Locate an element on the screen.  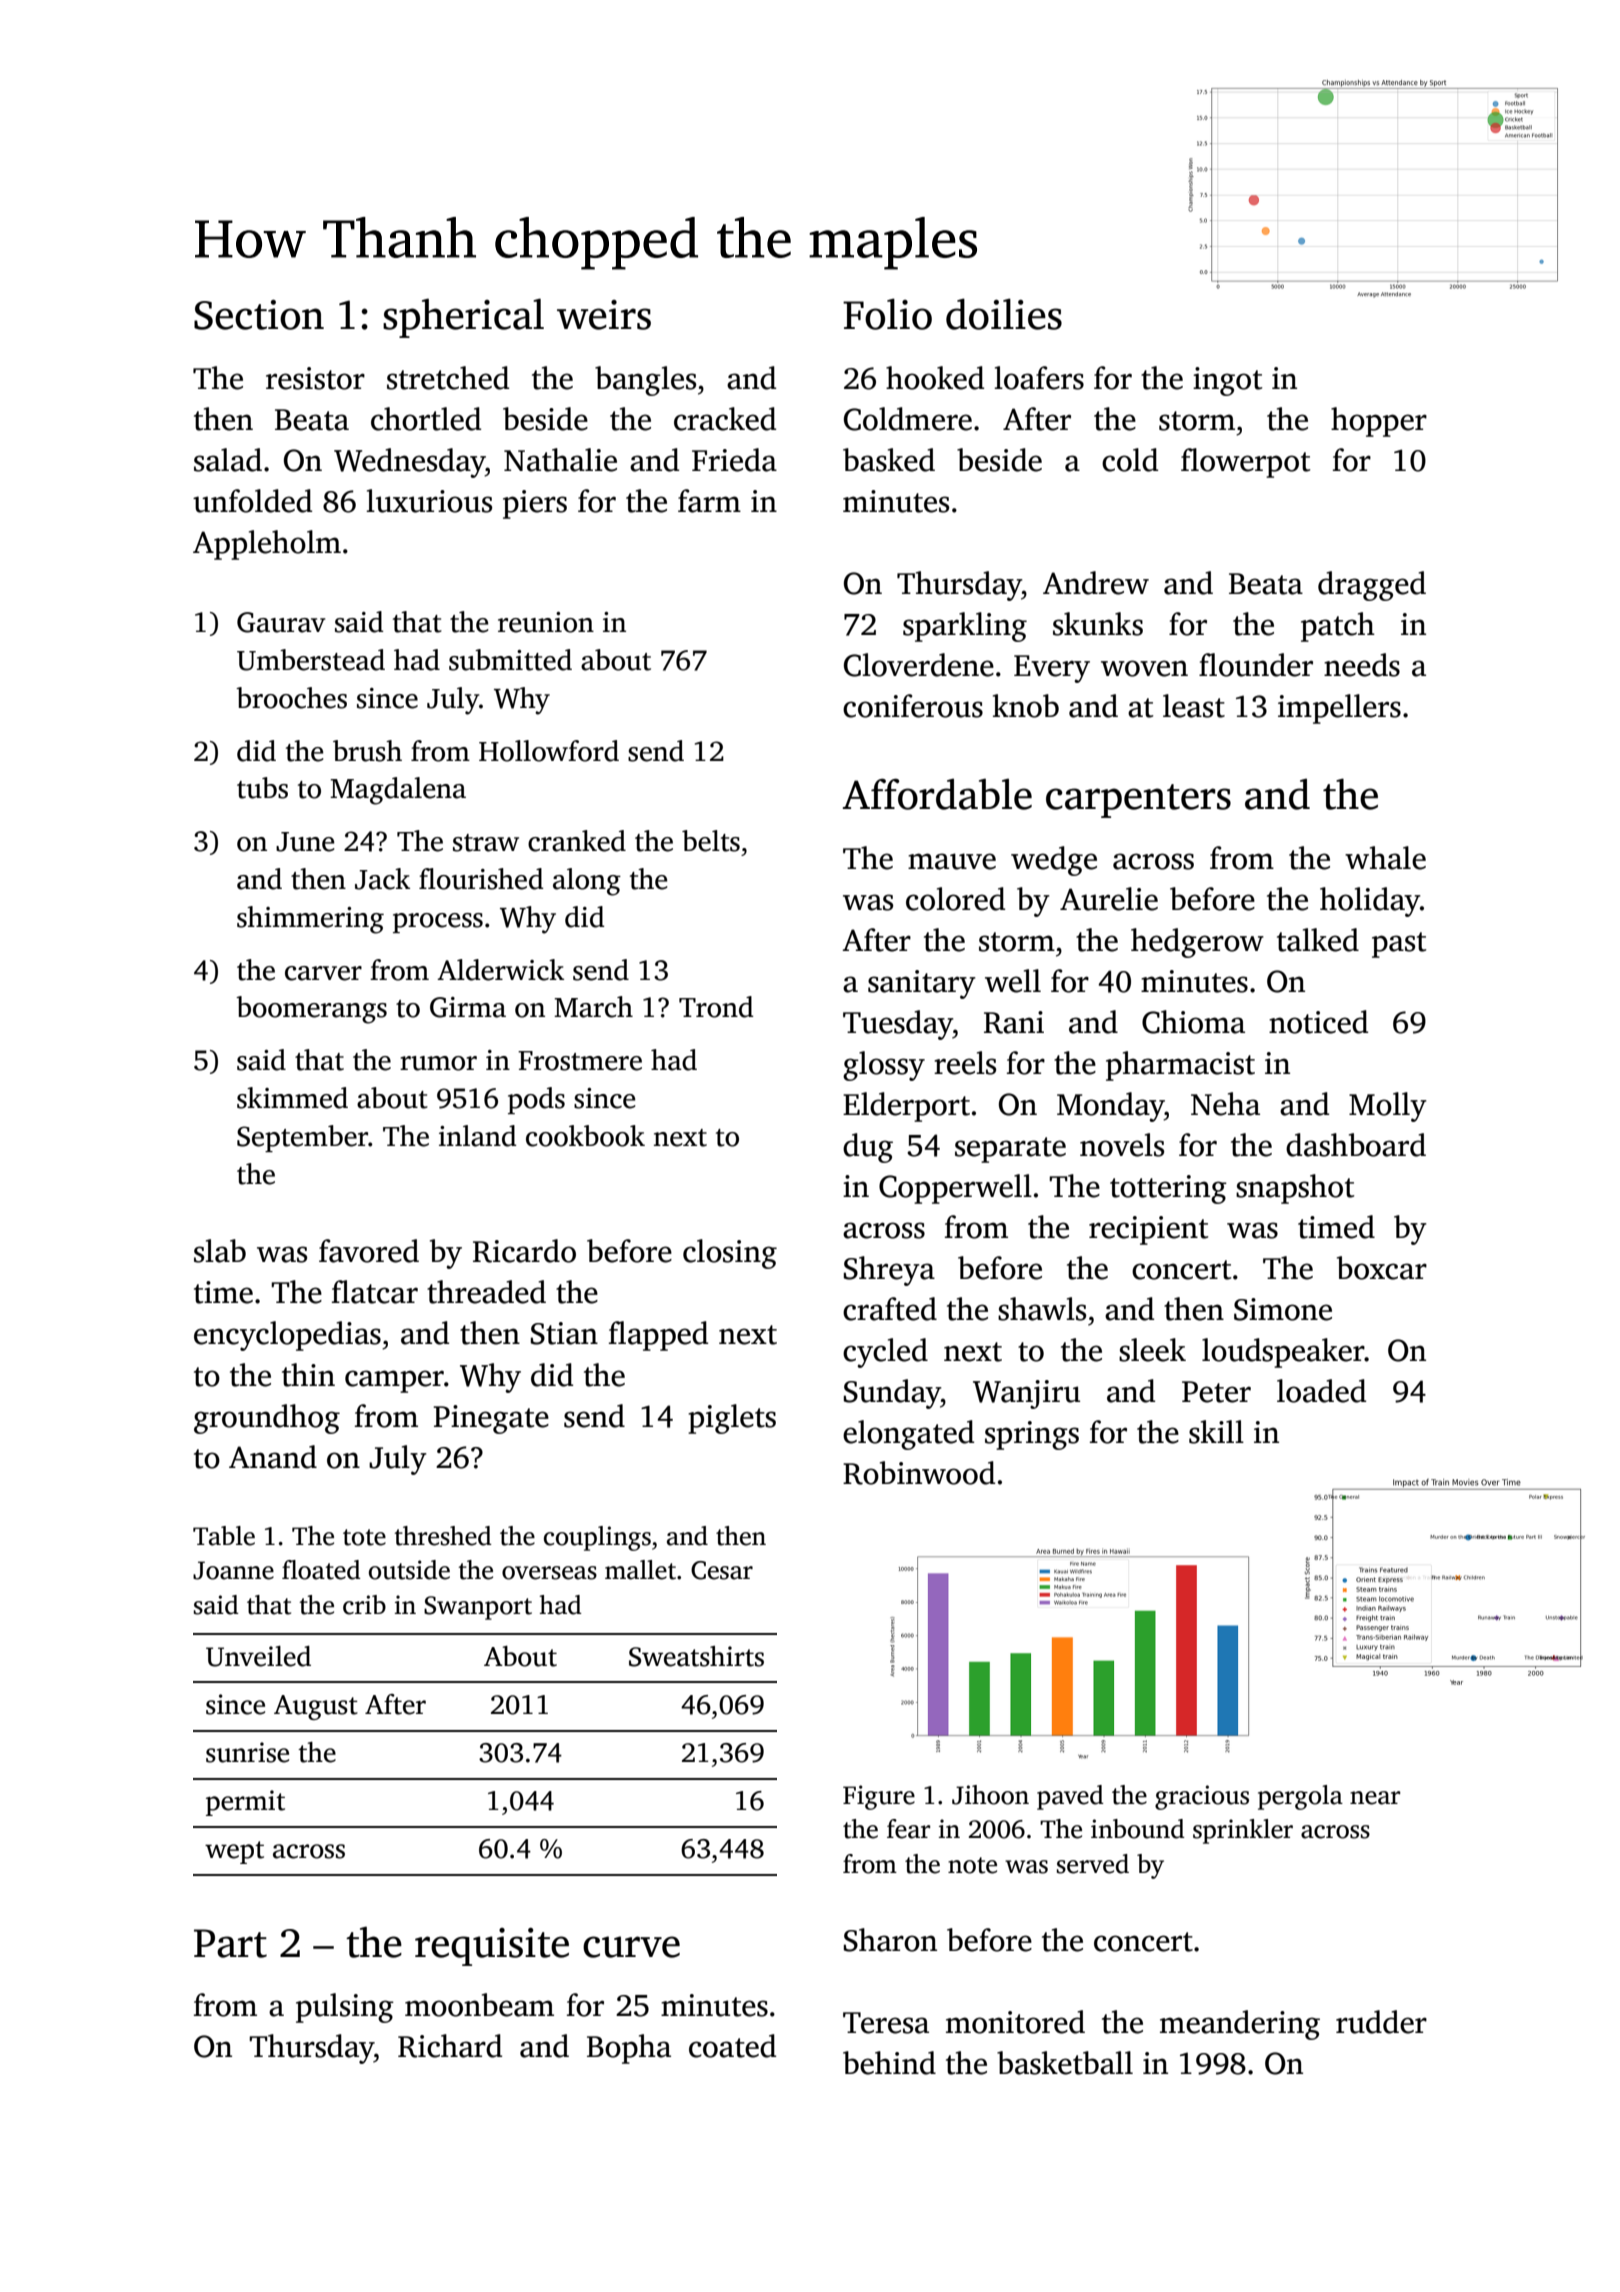
ingot is located at coordinates (1227, 381).
